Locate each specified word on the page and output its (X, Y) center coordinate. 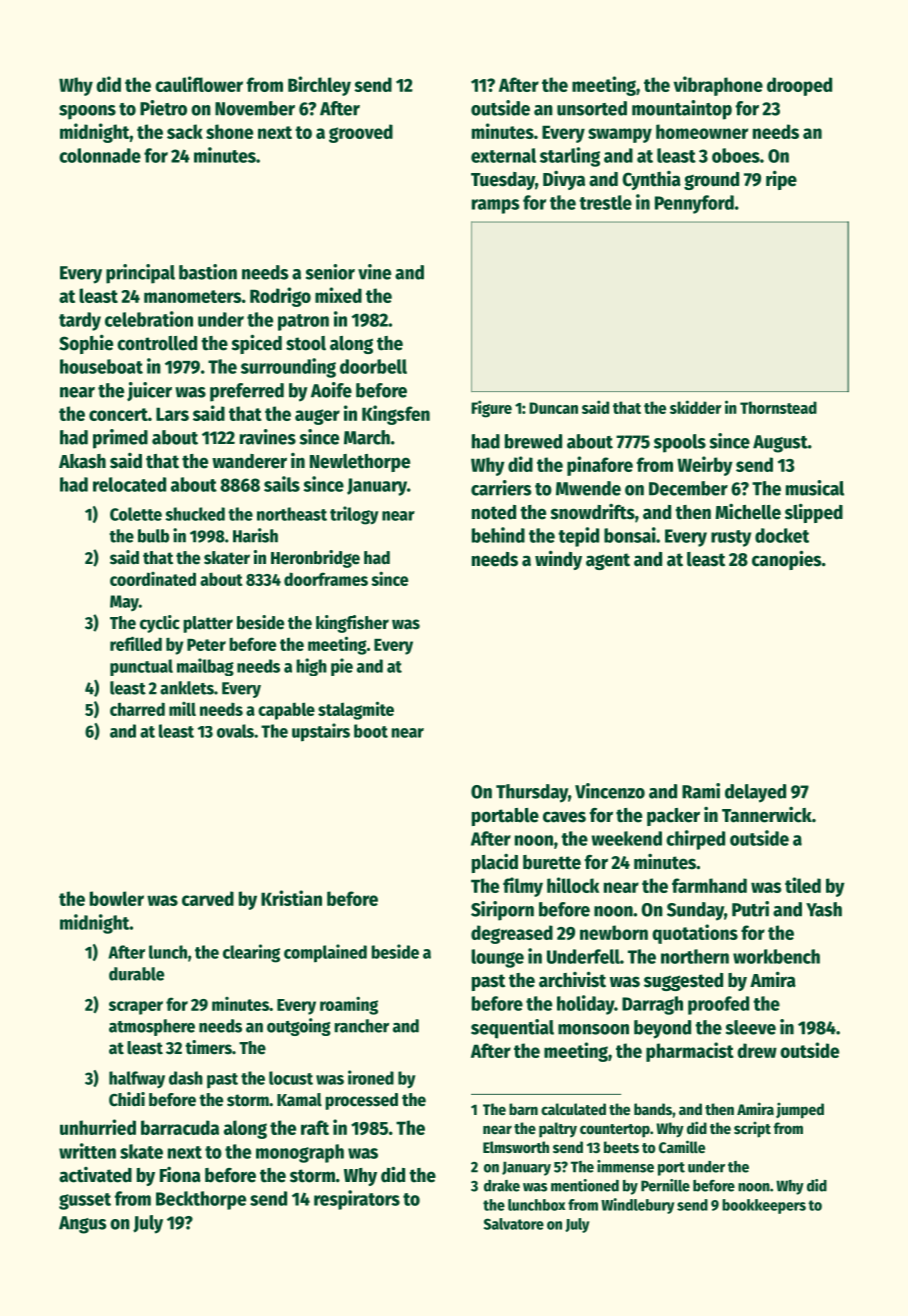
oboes (736, 155)
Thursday (532, 793)
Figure (491, 409)
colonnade (100, 155)
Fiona (180, 1175)
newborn (614, 932)
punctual (141, 667)
